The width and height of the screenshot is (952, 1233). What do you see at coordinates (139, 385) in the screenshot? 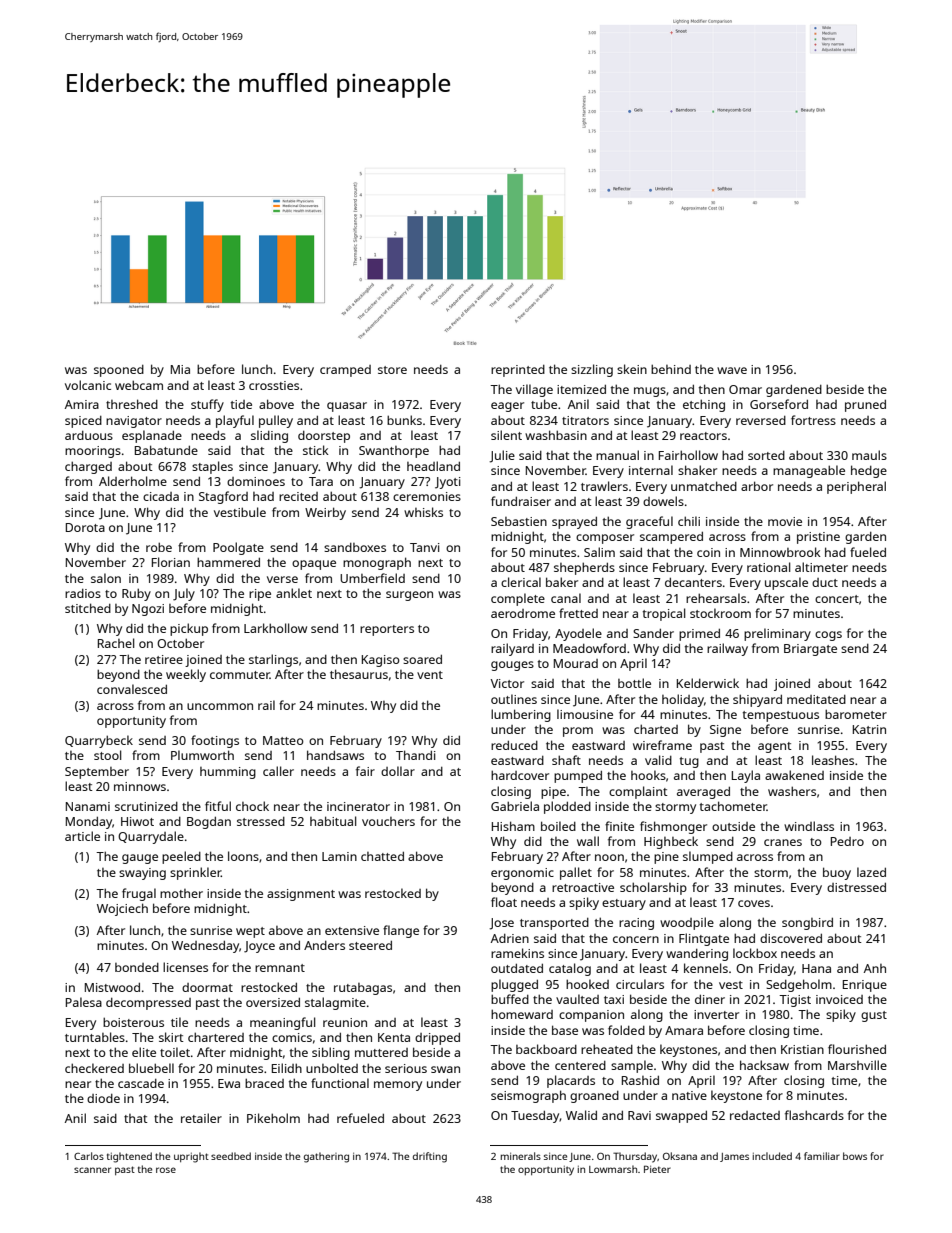
I see `webcam` at bounding box center [139, 385].
